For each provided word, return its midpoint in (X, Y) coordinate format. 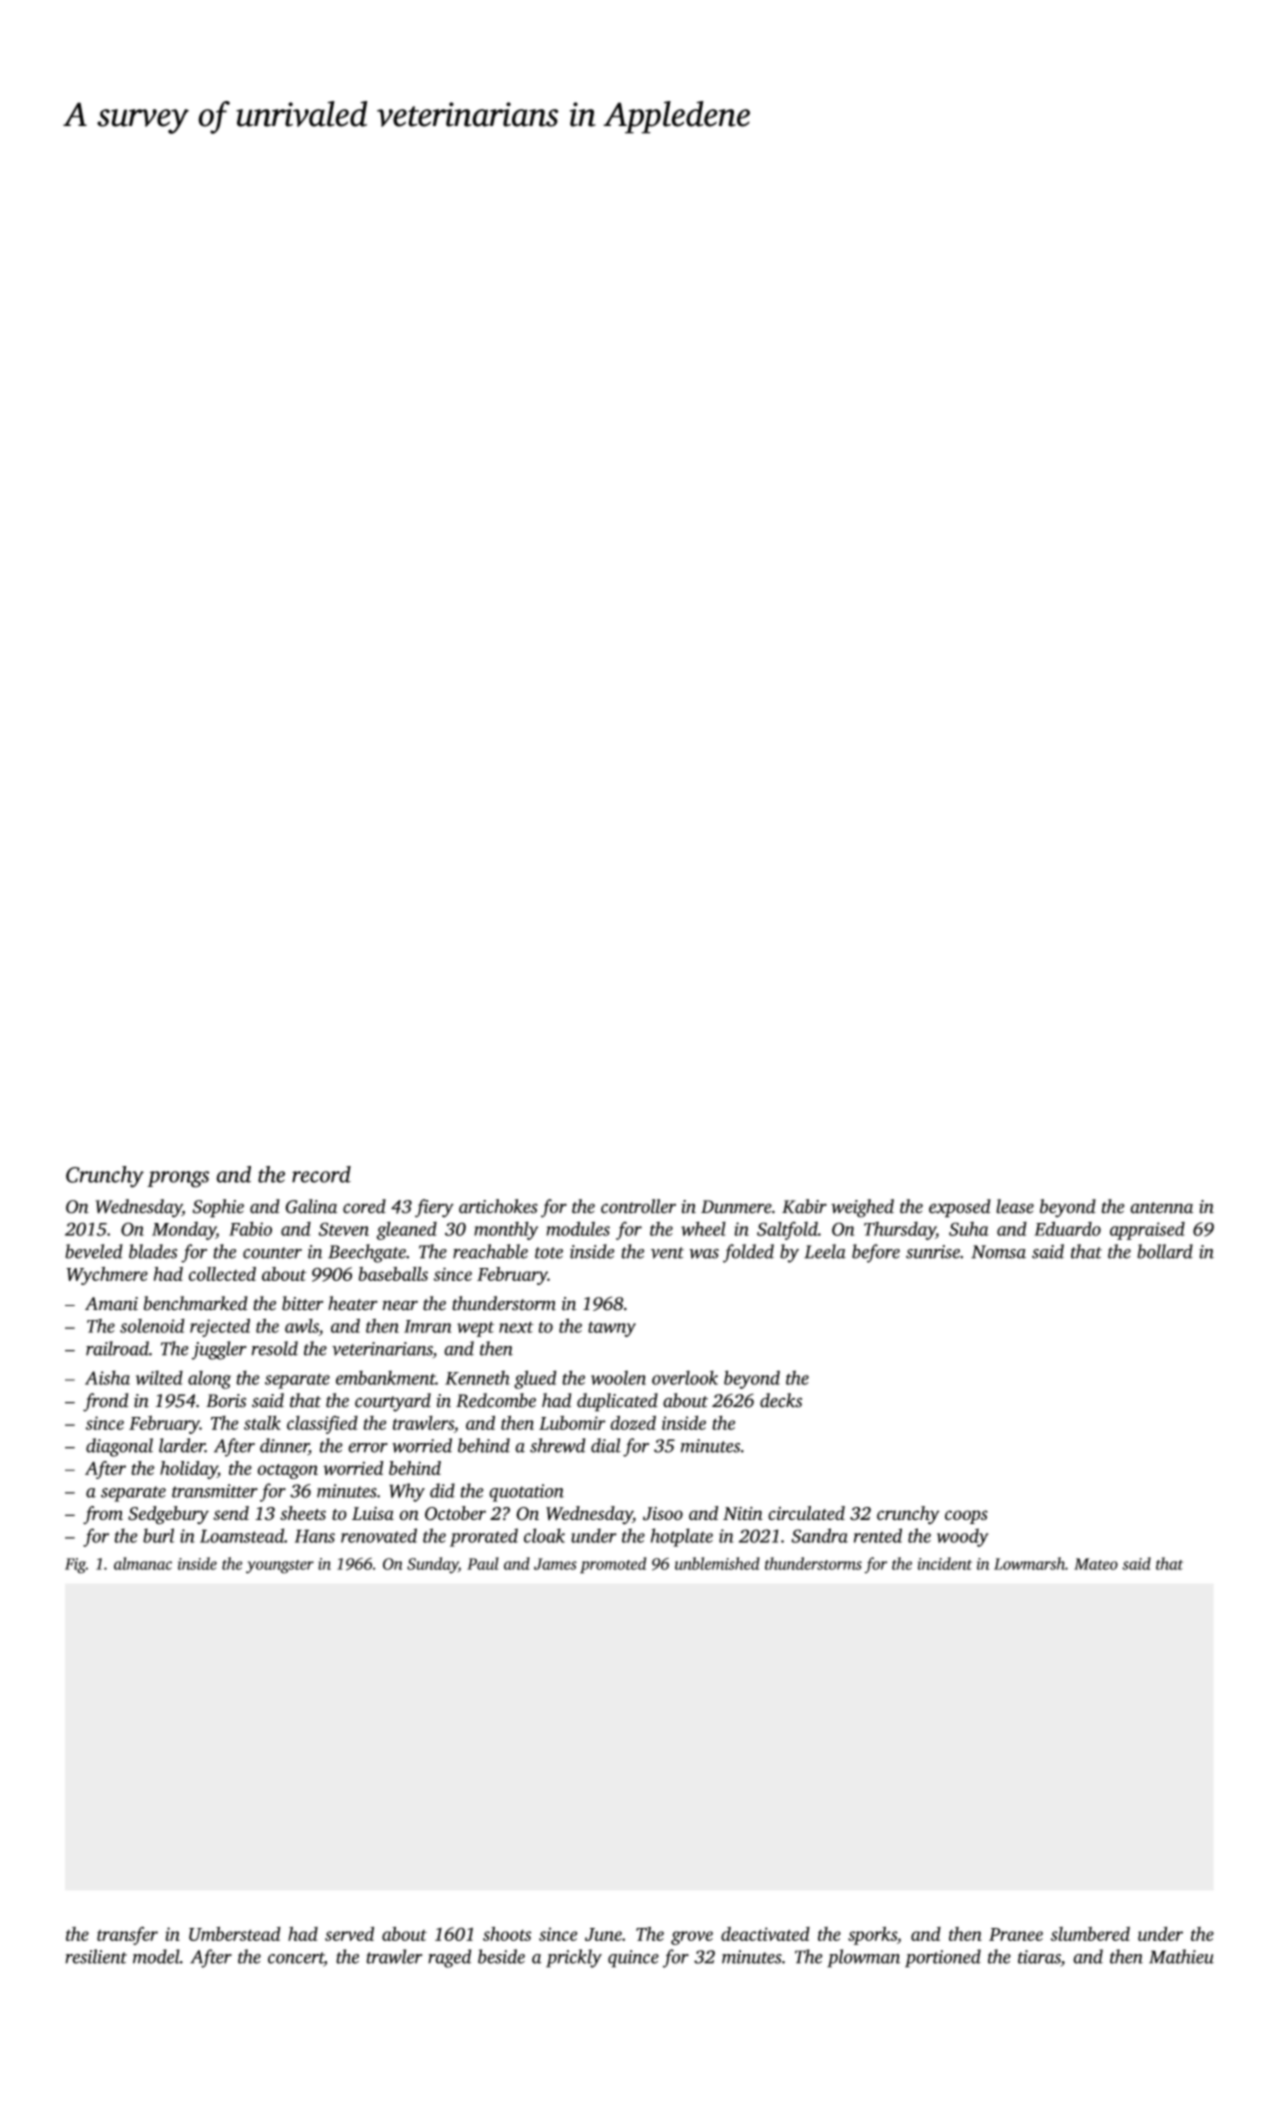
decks (781, 1400)
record (321, 1174)
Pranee (1016, 1934)
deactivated (765, 1934)
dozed (633, 1422)
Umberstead (235, 1933)
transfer (127, 1935)
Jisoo (663, 1514)
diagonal (119, 1447)
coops (966, 1517)
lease (1015, 1206)
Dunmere (736, 1207)
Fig (75, 1566)
